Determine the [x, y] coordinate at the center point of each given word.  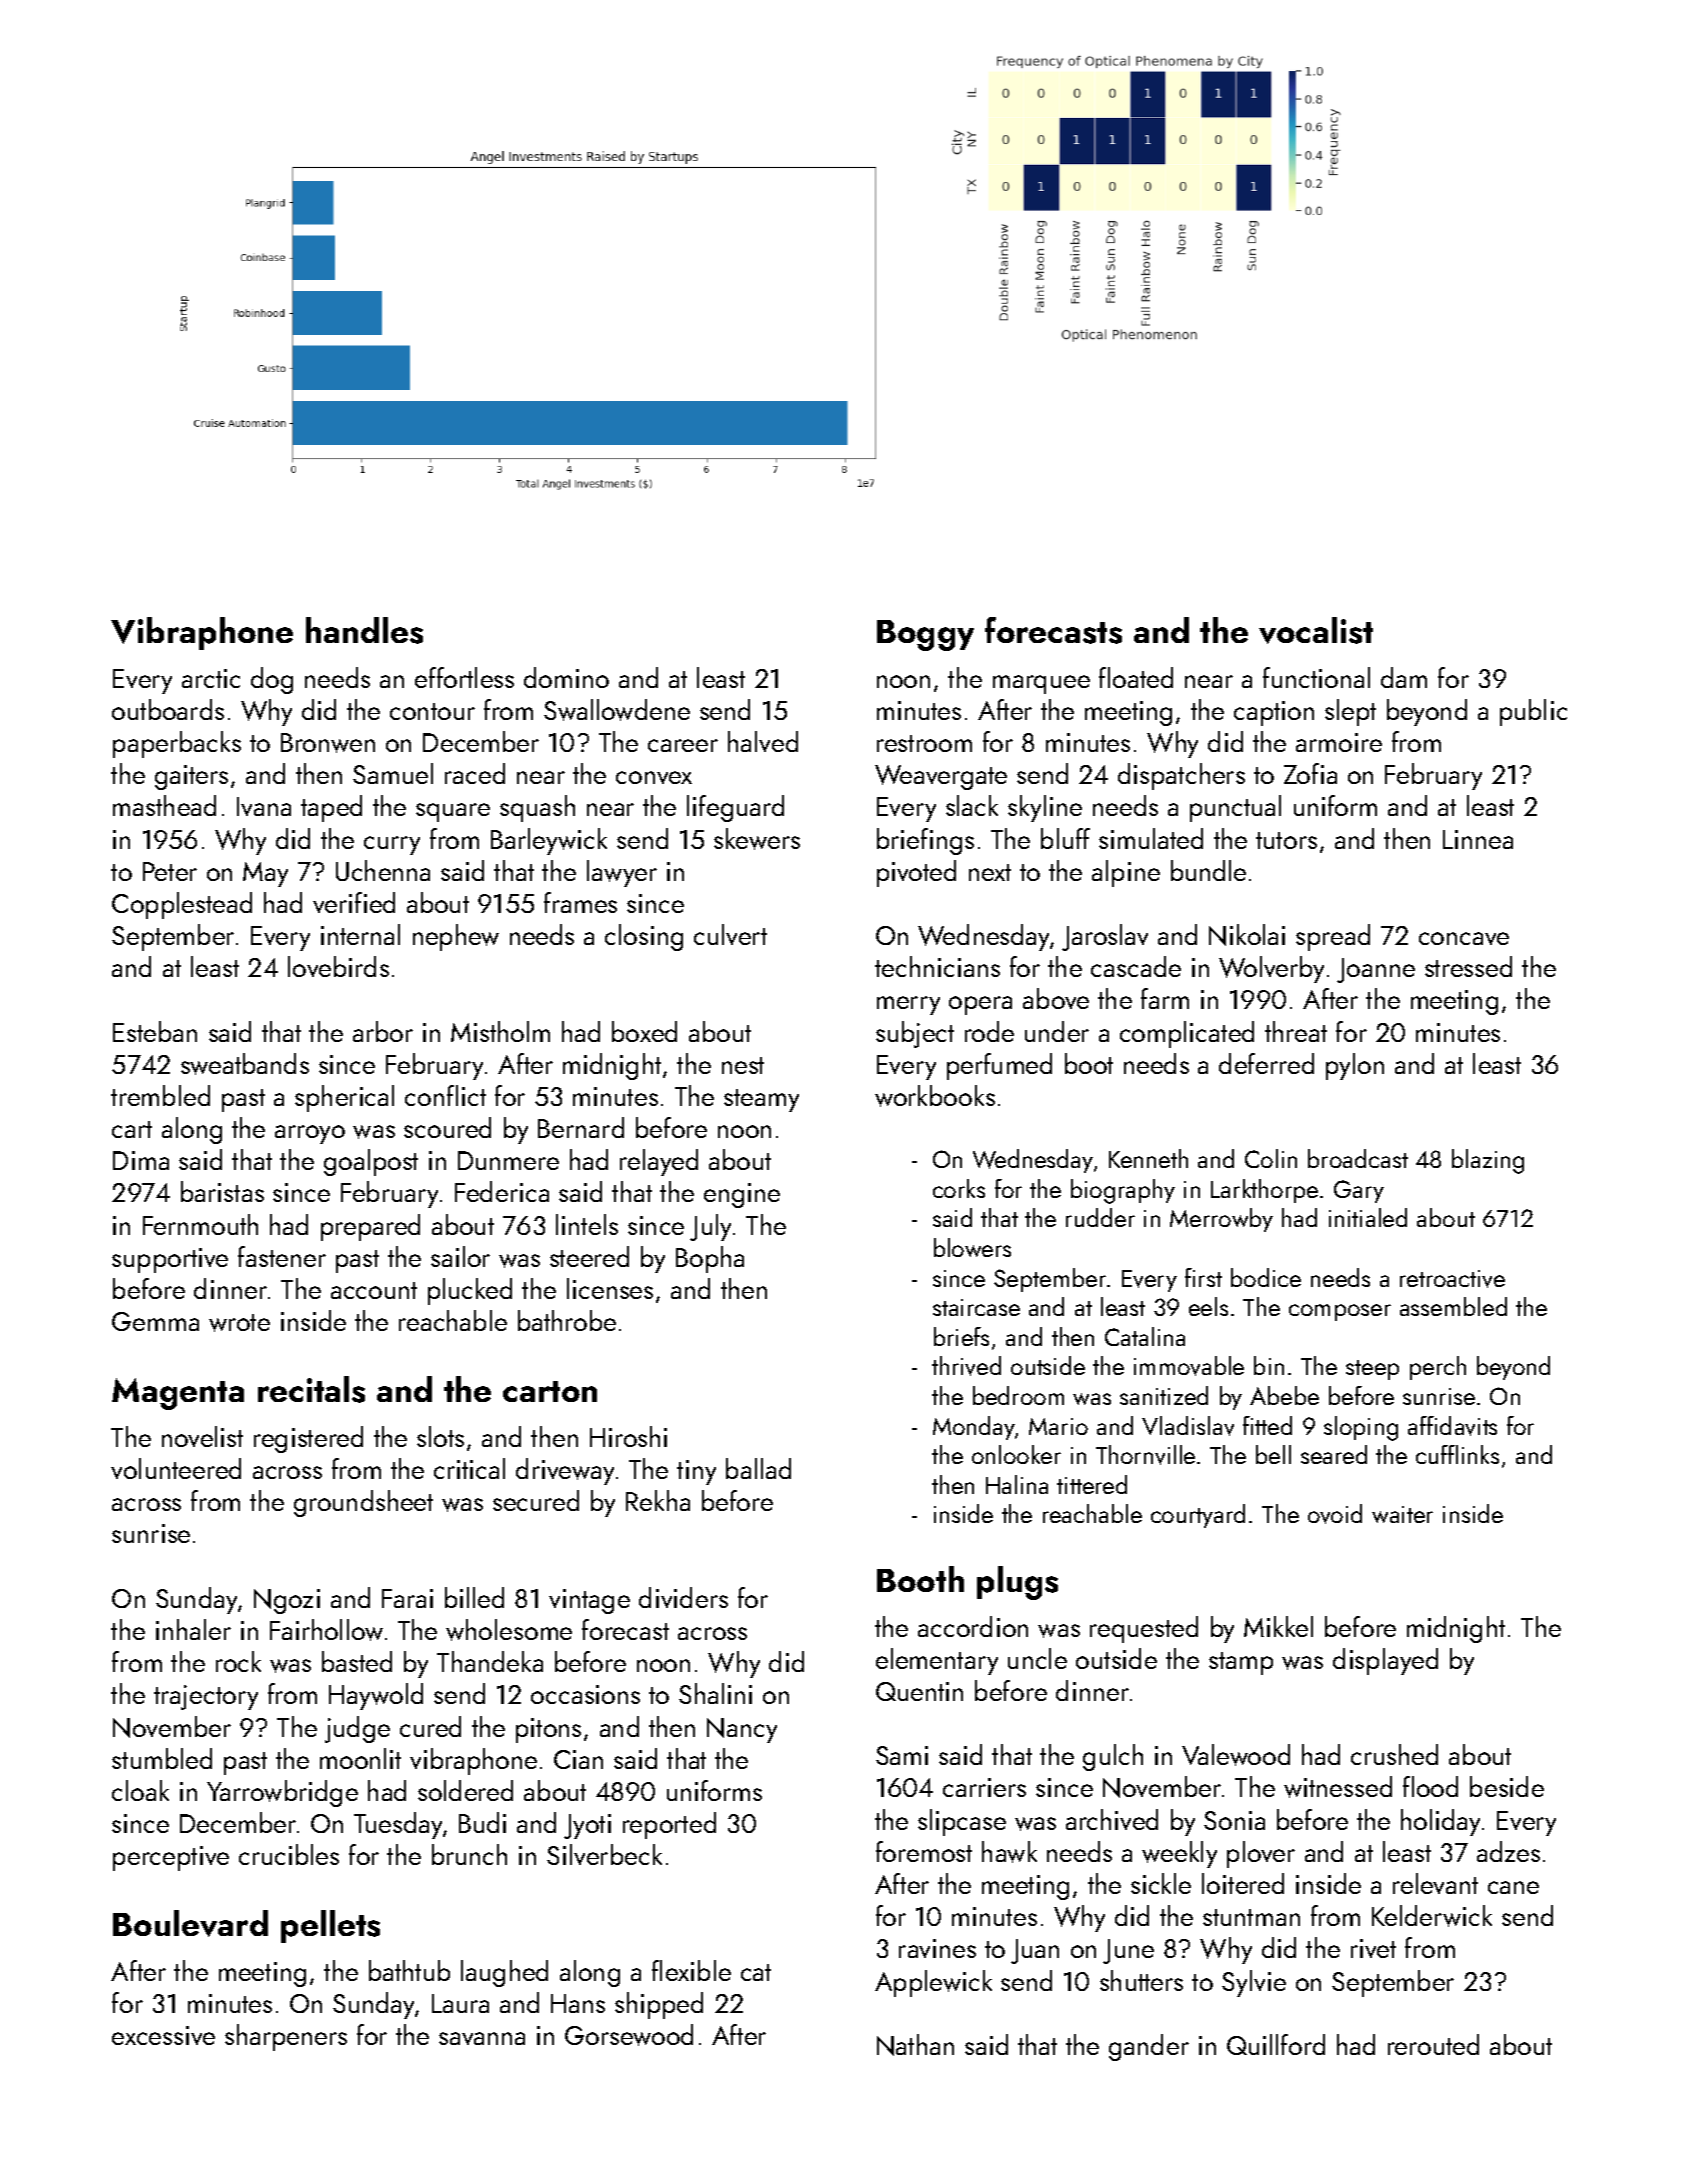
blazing [1488, 1161]
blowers [972, 1247]
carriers [984, 1787]
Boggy [925, 635]
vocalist [1316, 630]
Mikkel [1278, 1626]
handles [364, 630]
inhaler [193, 1629]
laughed [504, 1973]
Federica [502, 1191]
